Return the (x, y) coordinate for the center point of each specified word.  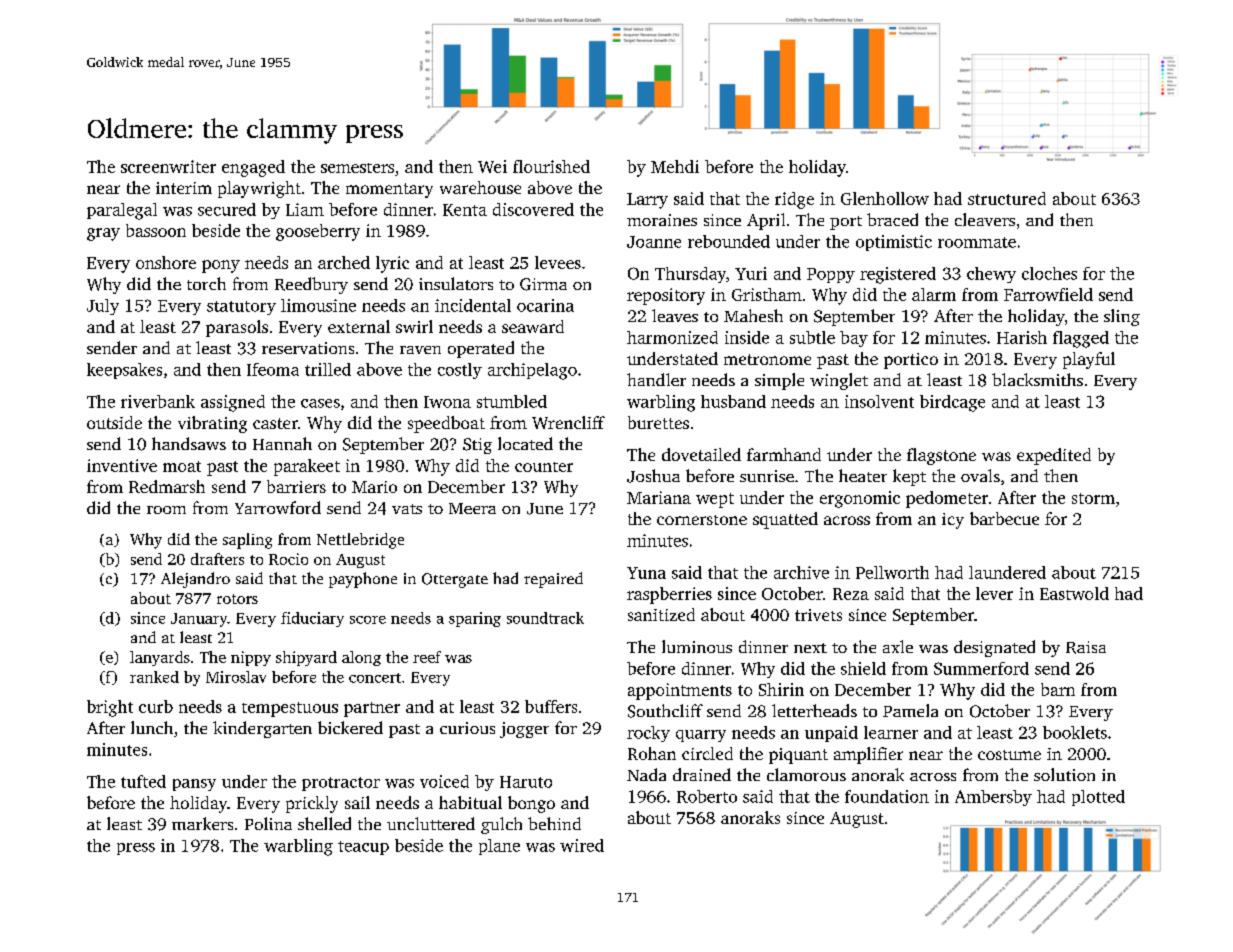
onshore (166, 262)
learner (891, 732)
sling (1122, 317)
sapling (247, 541)
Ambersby (993, 798)
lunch (152, 727)
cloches (1049, 273)
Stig (477, 446)
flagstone (941, 456)
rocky (648, 734)
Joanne (654, 242)
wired (582, 845)
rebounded (729, 241)
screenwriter (168, 166)
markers (202, 823)
